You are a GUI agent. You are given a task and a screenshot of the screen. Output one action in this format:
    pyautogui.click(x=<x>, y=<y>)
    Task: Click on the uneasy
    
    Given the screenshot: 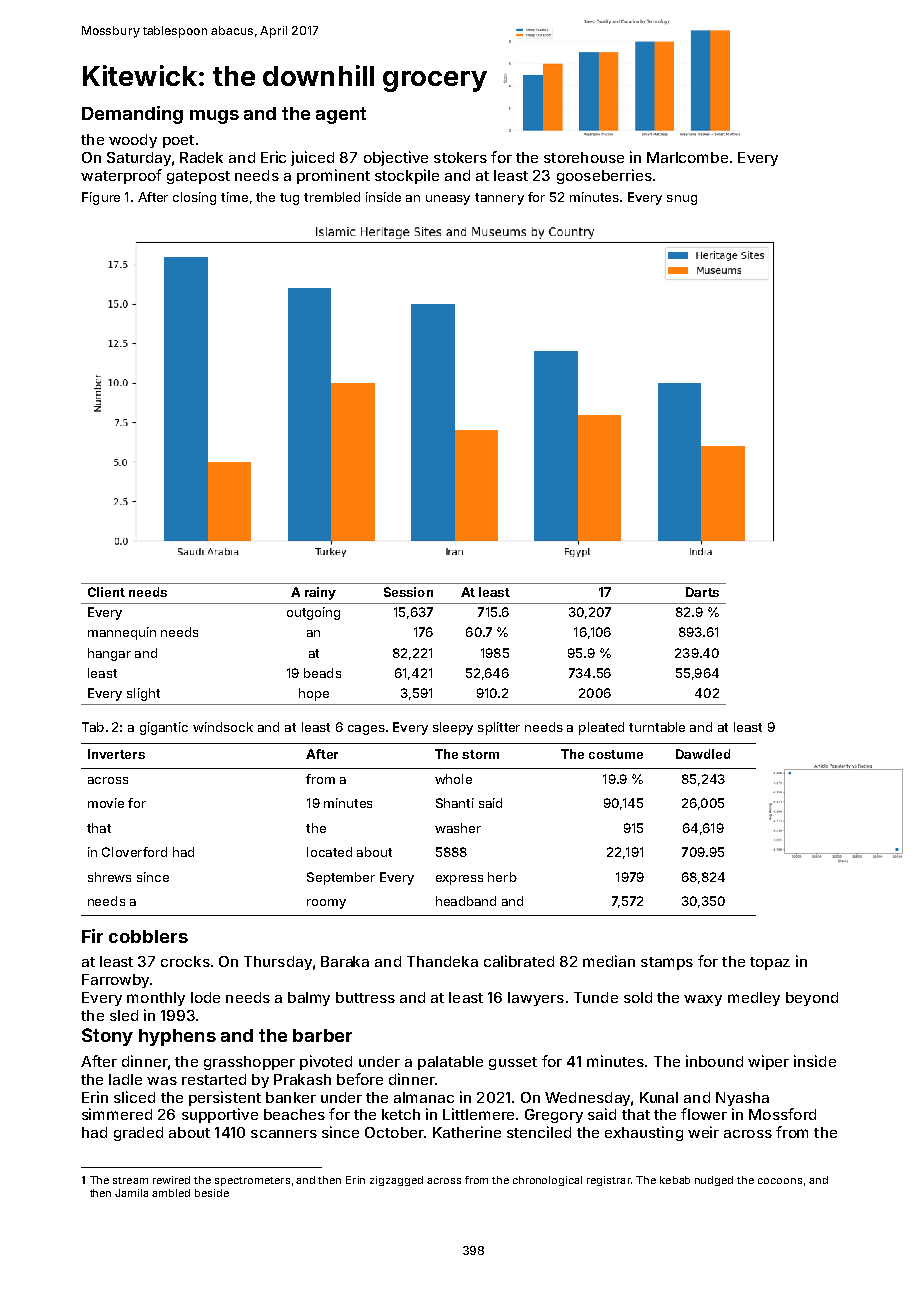 What is the action you would take?
    pyautogui.click(x=448, y=200)
